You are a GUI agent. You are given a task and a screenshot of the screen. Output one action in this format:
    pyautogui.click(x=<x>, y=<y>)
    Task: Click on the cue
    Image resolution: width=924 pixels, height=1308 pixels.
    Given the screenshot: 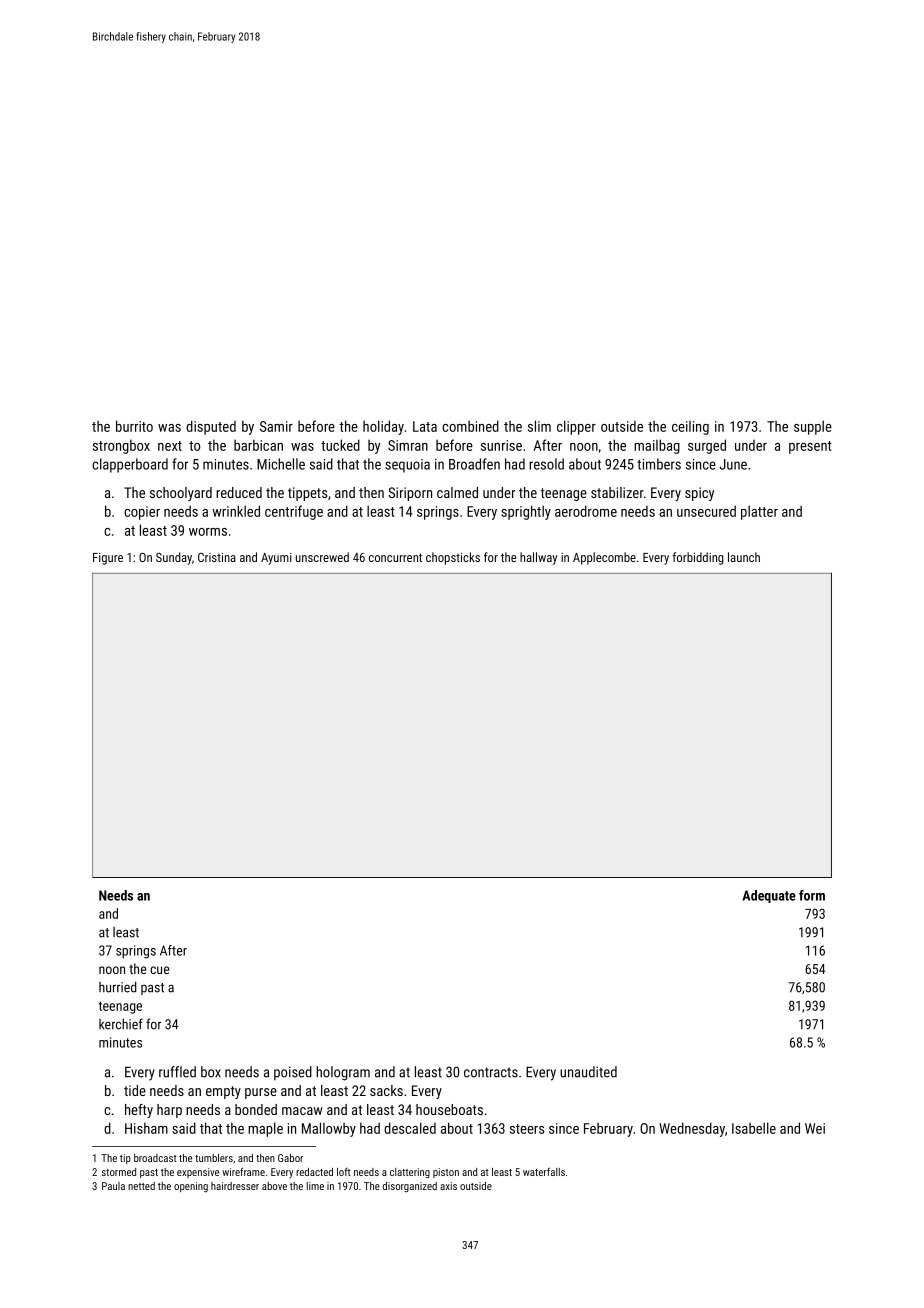 What is the action you would take?
    pyautogui.click(x=159, y=970)
